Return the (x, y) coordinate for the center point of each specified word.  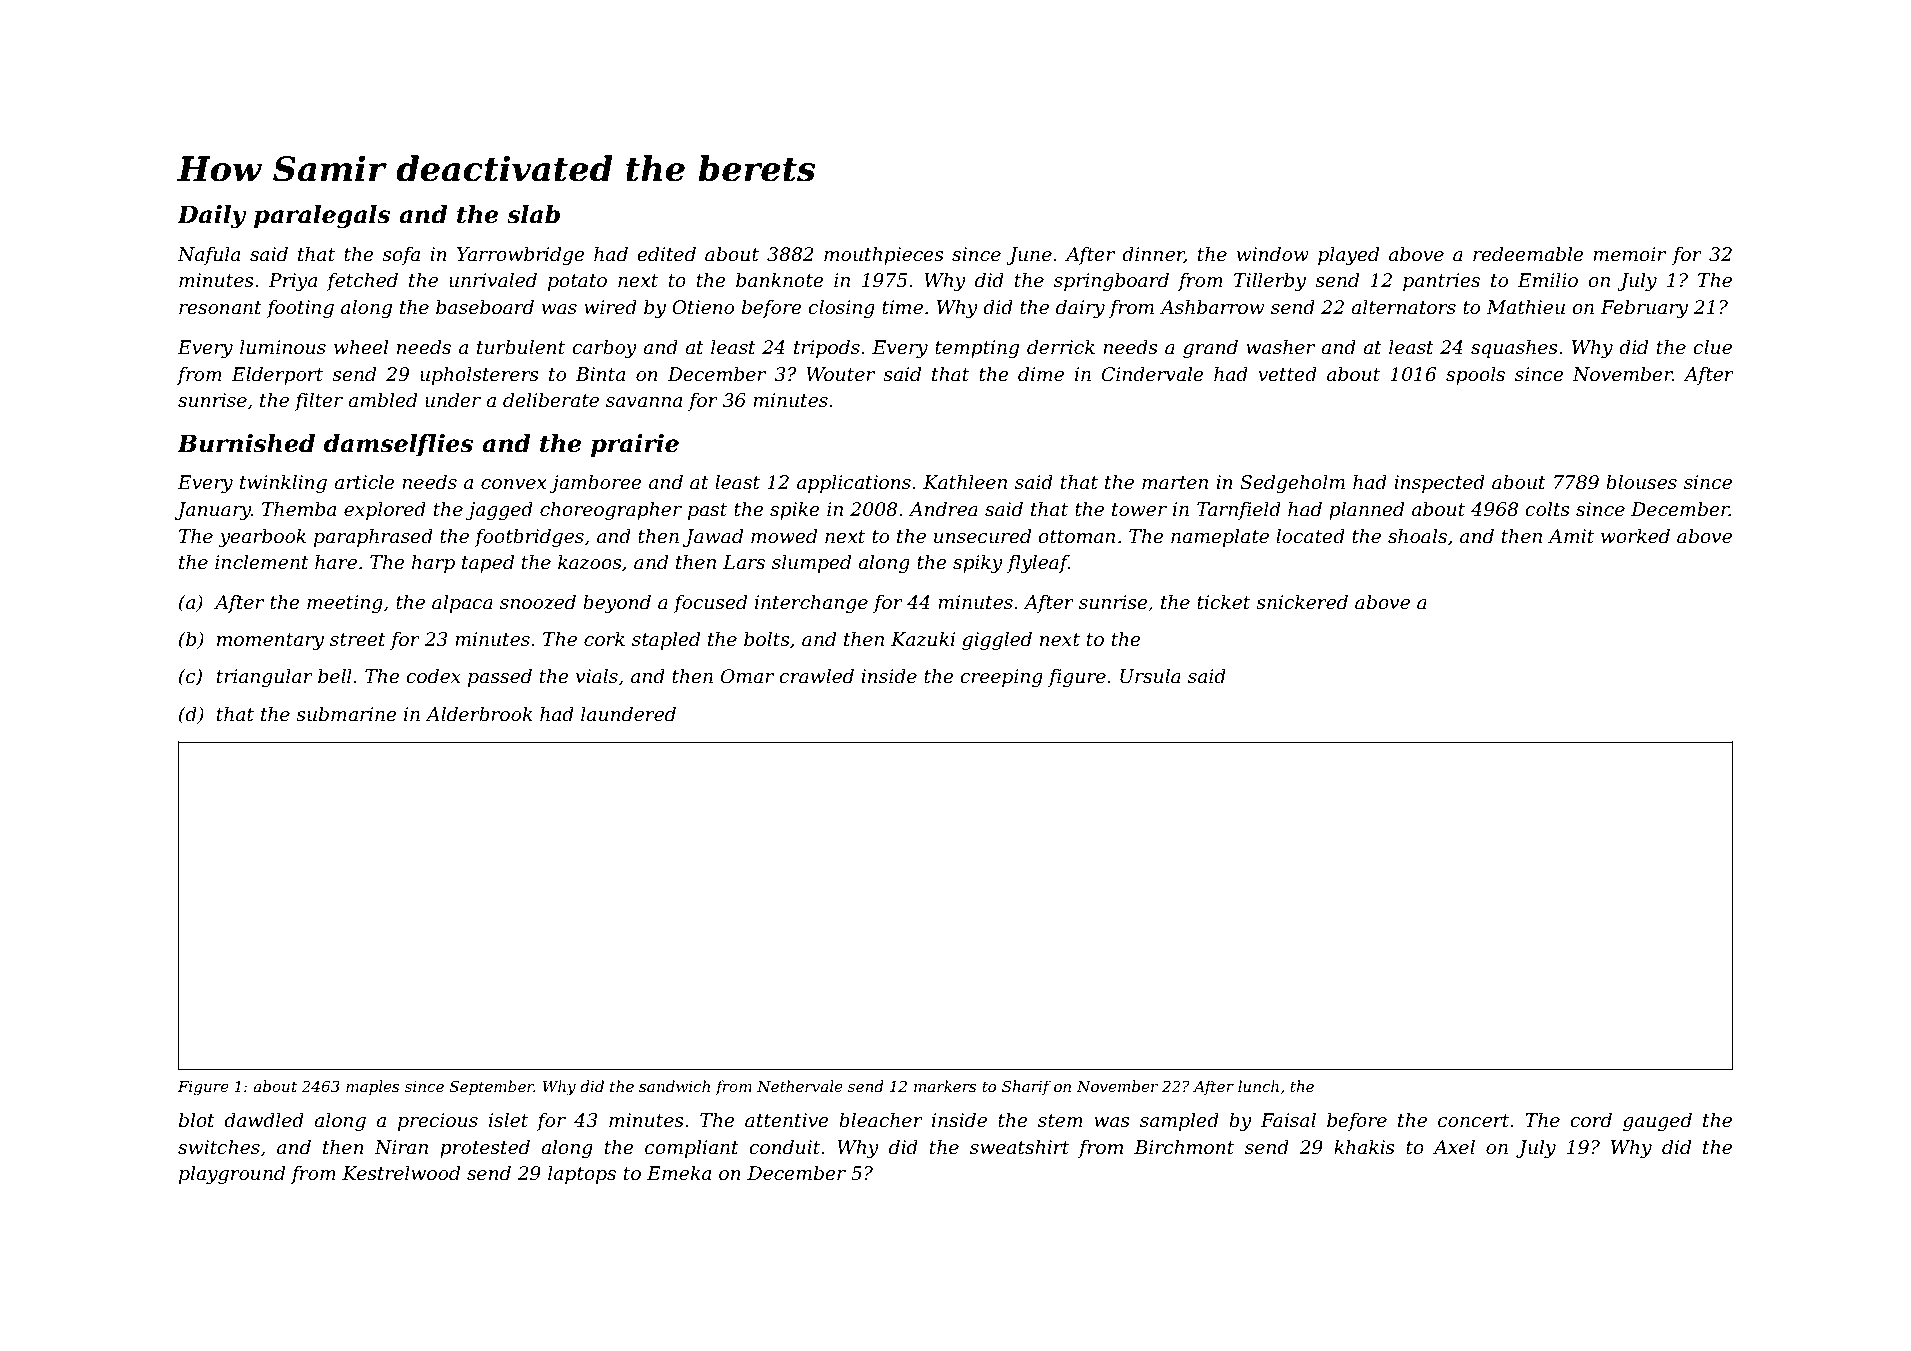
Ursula (1150, 676)
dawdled (264, 1120)
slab (533, 214)
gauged (1657, 1121)
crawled (816, 676)
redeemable (1528, 254)
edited (666, 254)
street (358, 640)
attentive (787, 1120)
